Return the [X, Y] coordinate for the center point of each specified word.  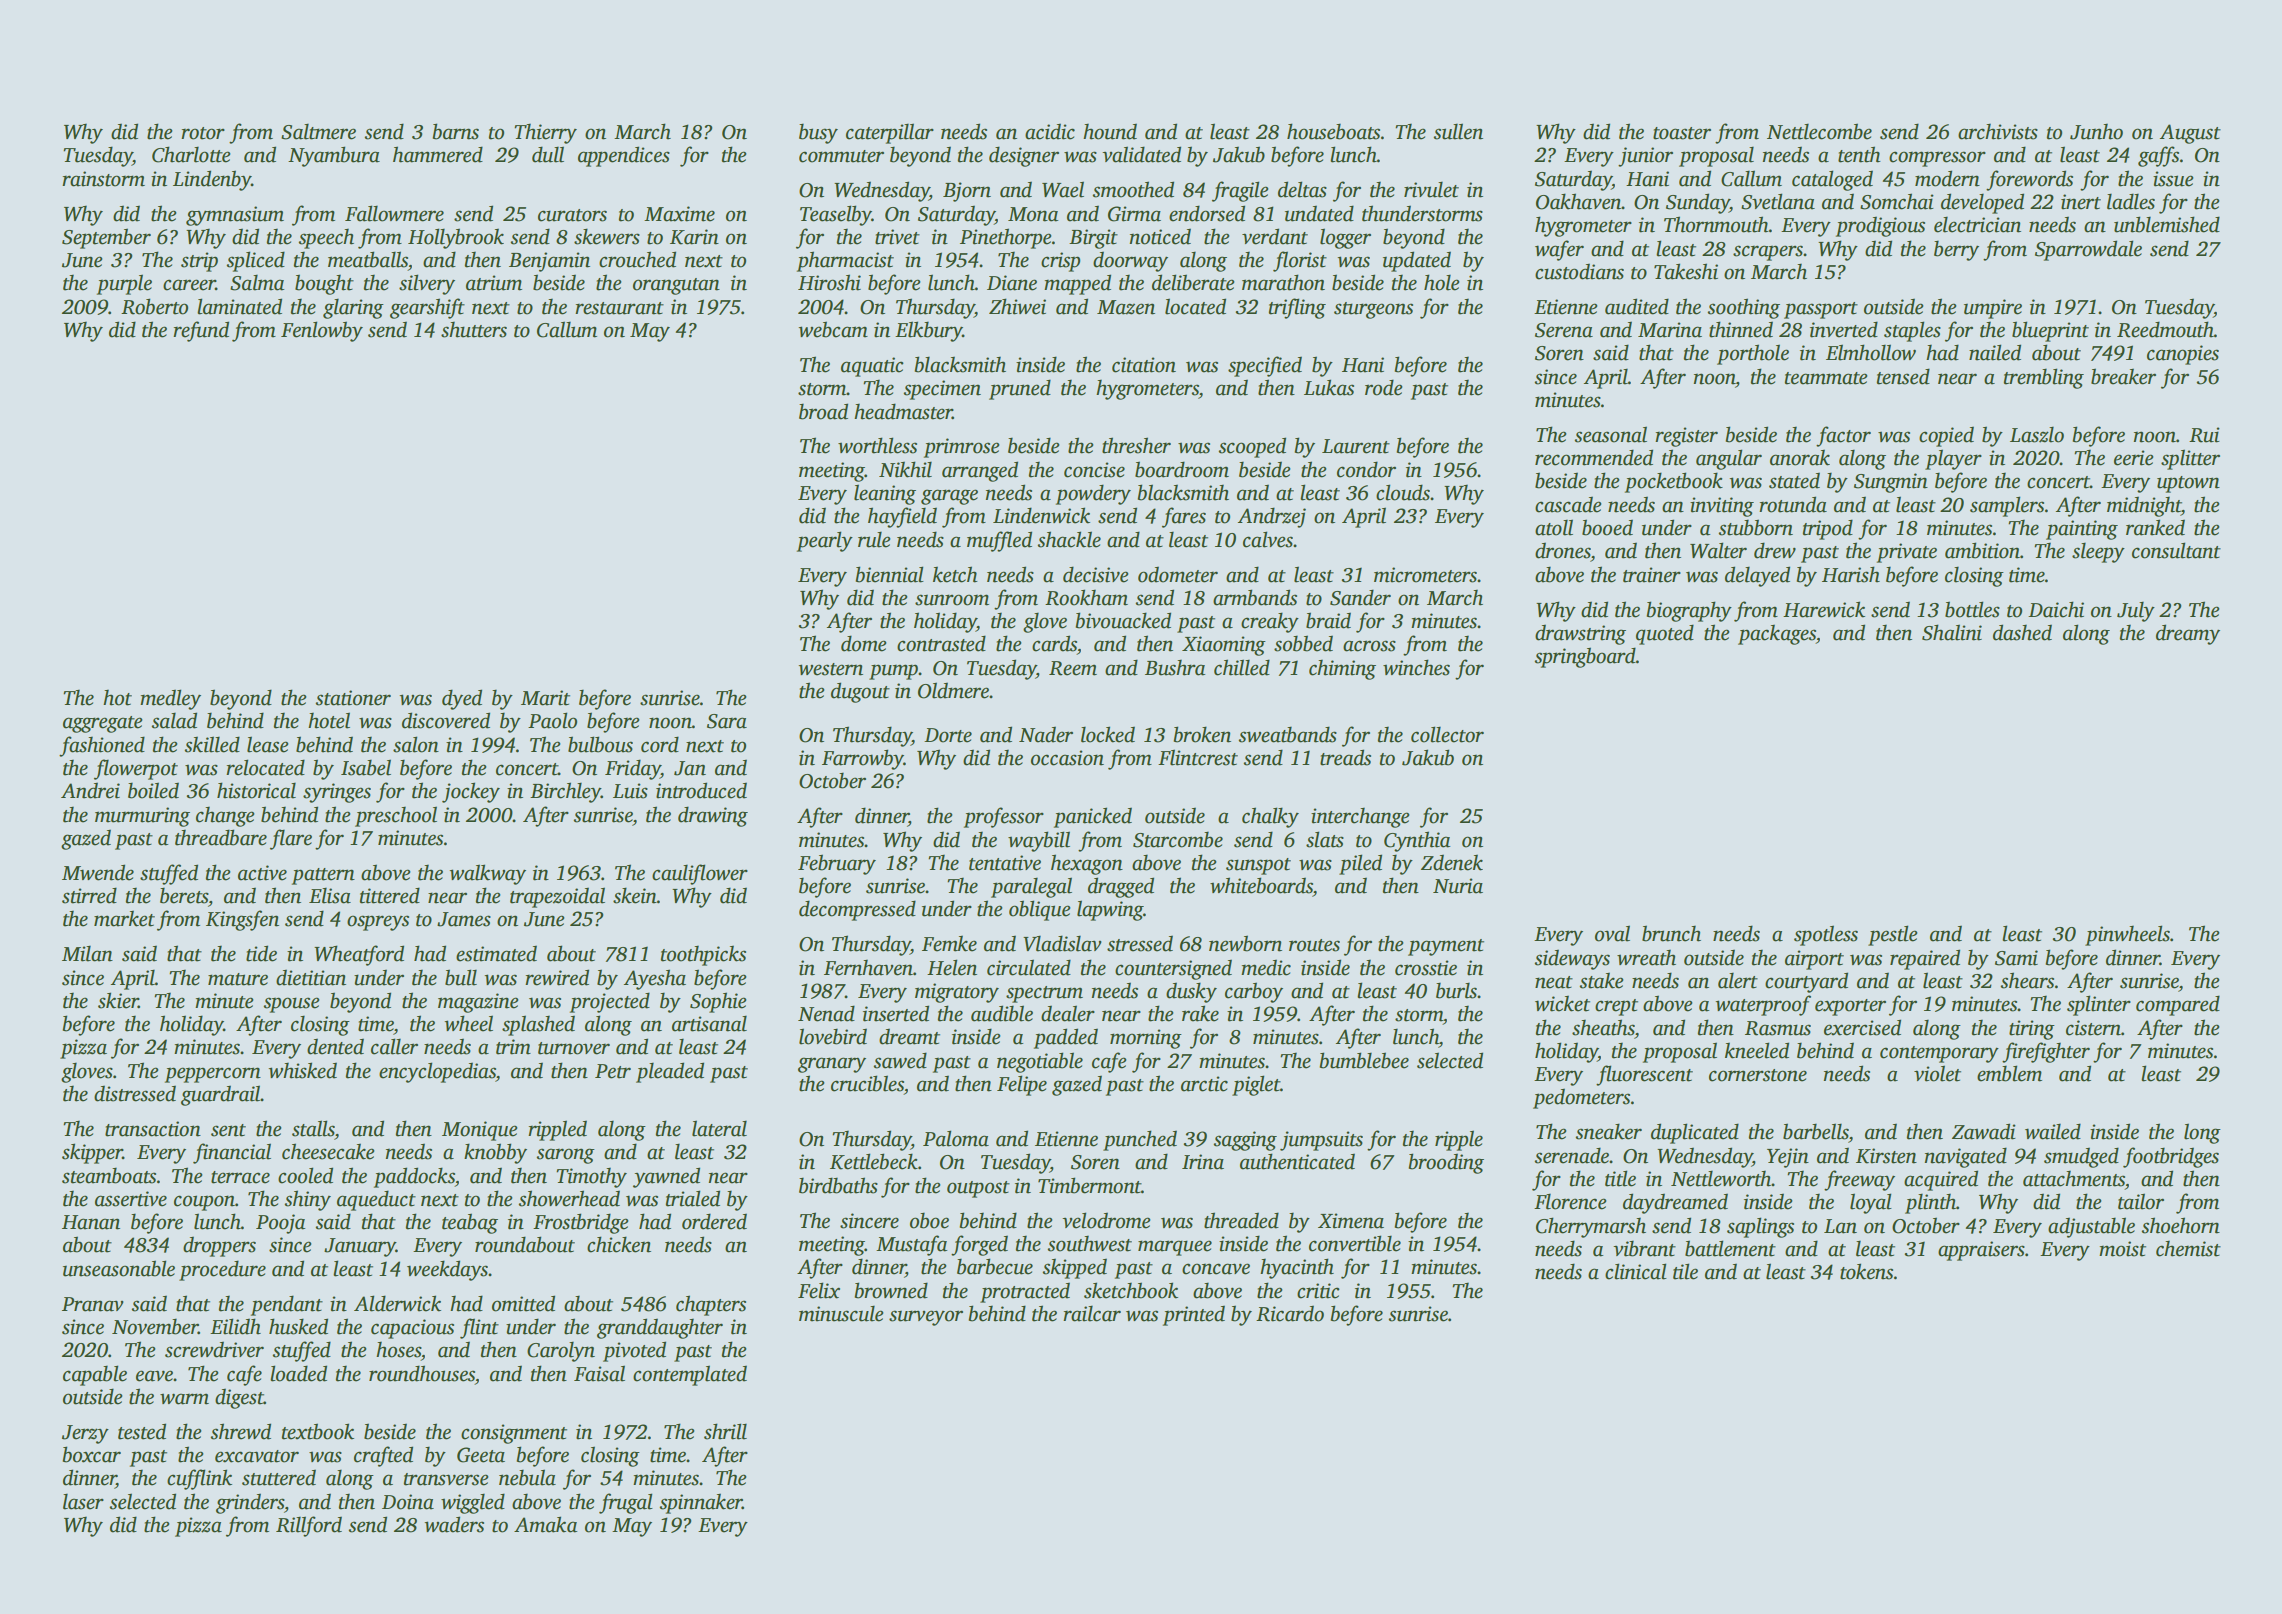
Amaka [545, 1524]
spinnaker [700, 1503]
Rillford [309, 1526]
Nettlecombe [1819, 131]
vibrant [1644, 1248]
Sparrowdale [2088, 250]
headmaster [903, 411]
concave [1216, 1269]
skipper [92, 1153]
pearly [825, 541]
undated [1319, 213]
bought [324, 284]
